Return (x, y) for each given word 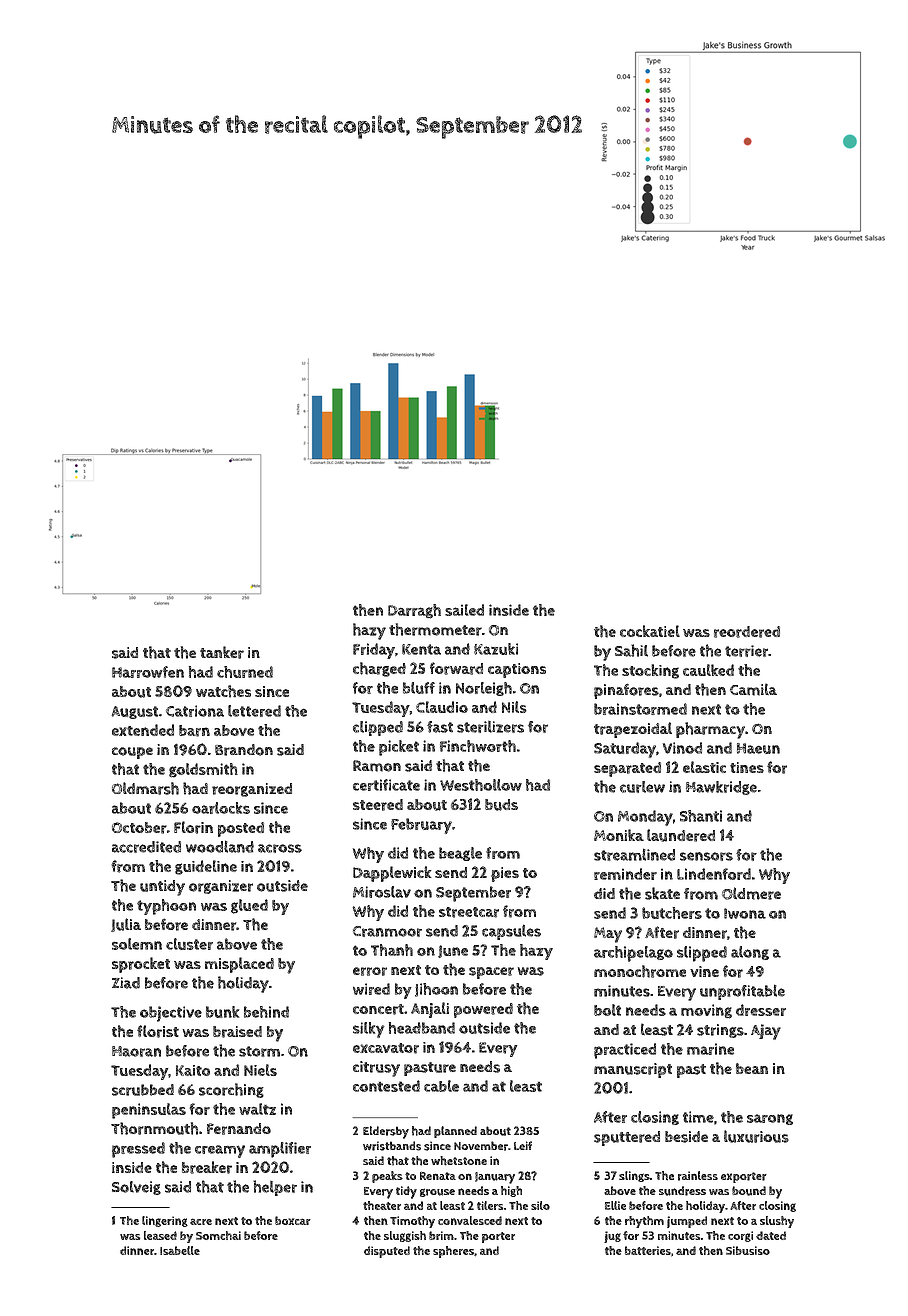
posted (241, 829)
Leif (523, 1145)
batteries (648, 1250)
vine (704, 971)
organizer (221, 887)
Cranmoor (387, 931)
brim (441, 1235)
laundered (681, 835)
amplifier (280, 1150)
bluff (419, 688)
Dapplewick (392, 874)
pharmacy (710, 730)
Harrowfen (148, 672)
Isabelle (180, 1250)
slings (634, 1176)
